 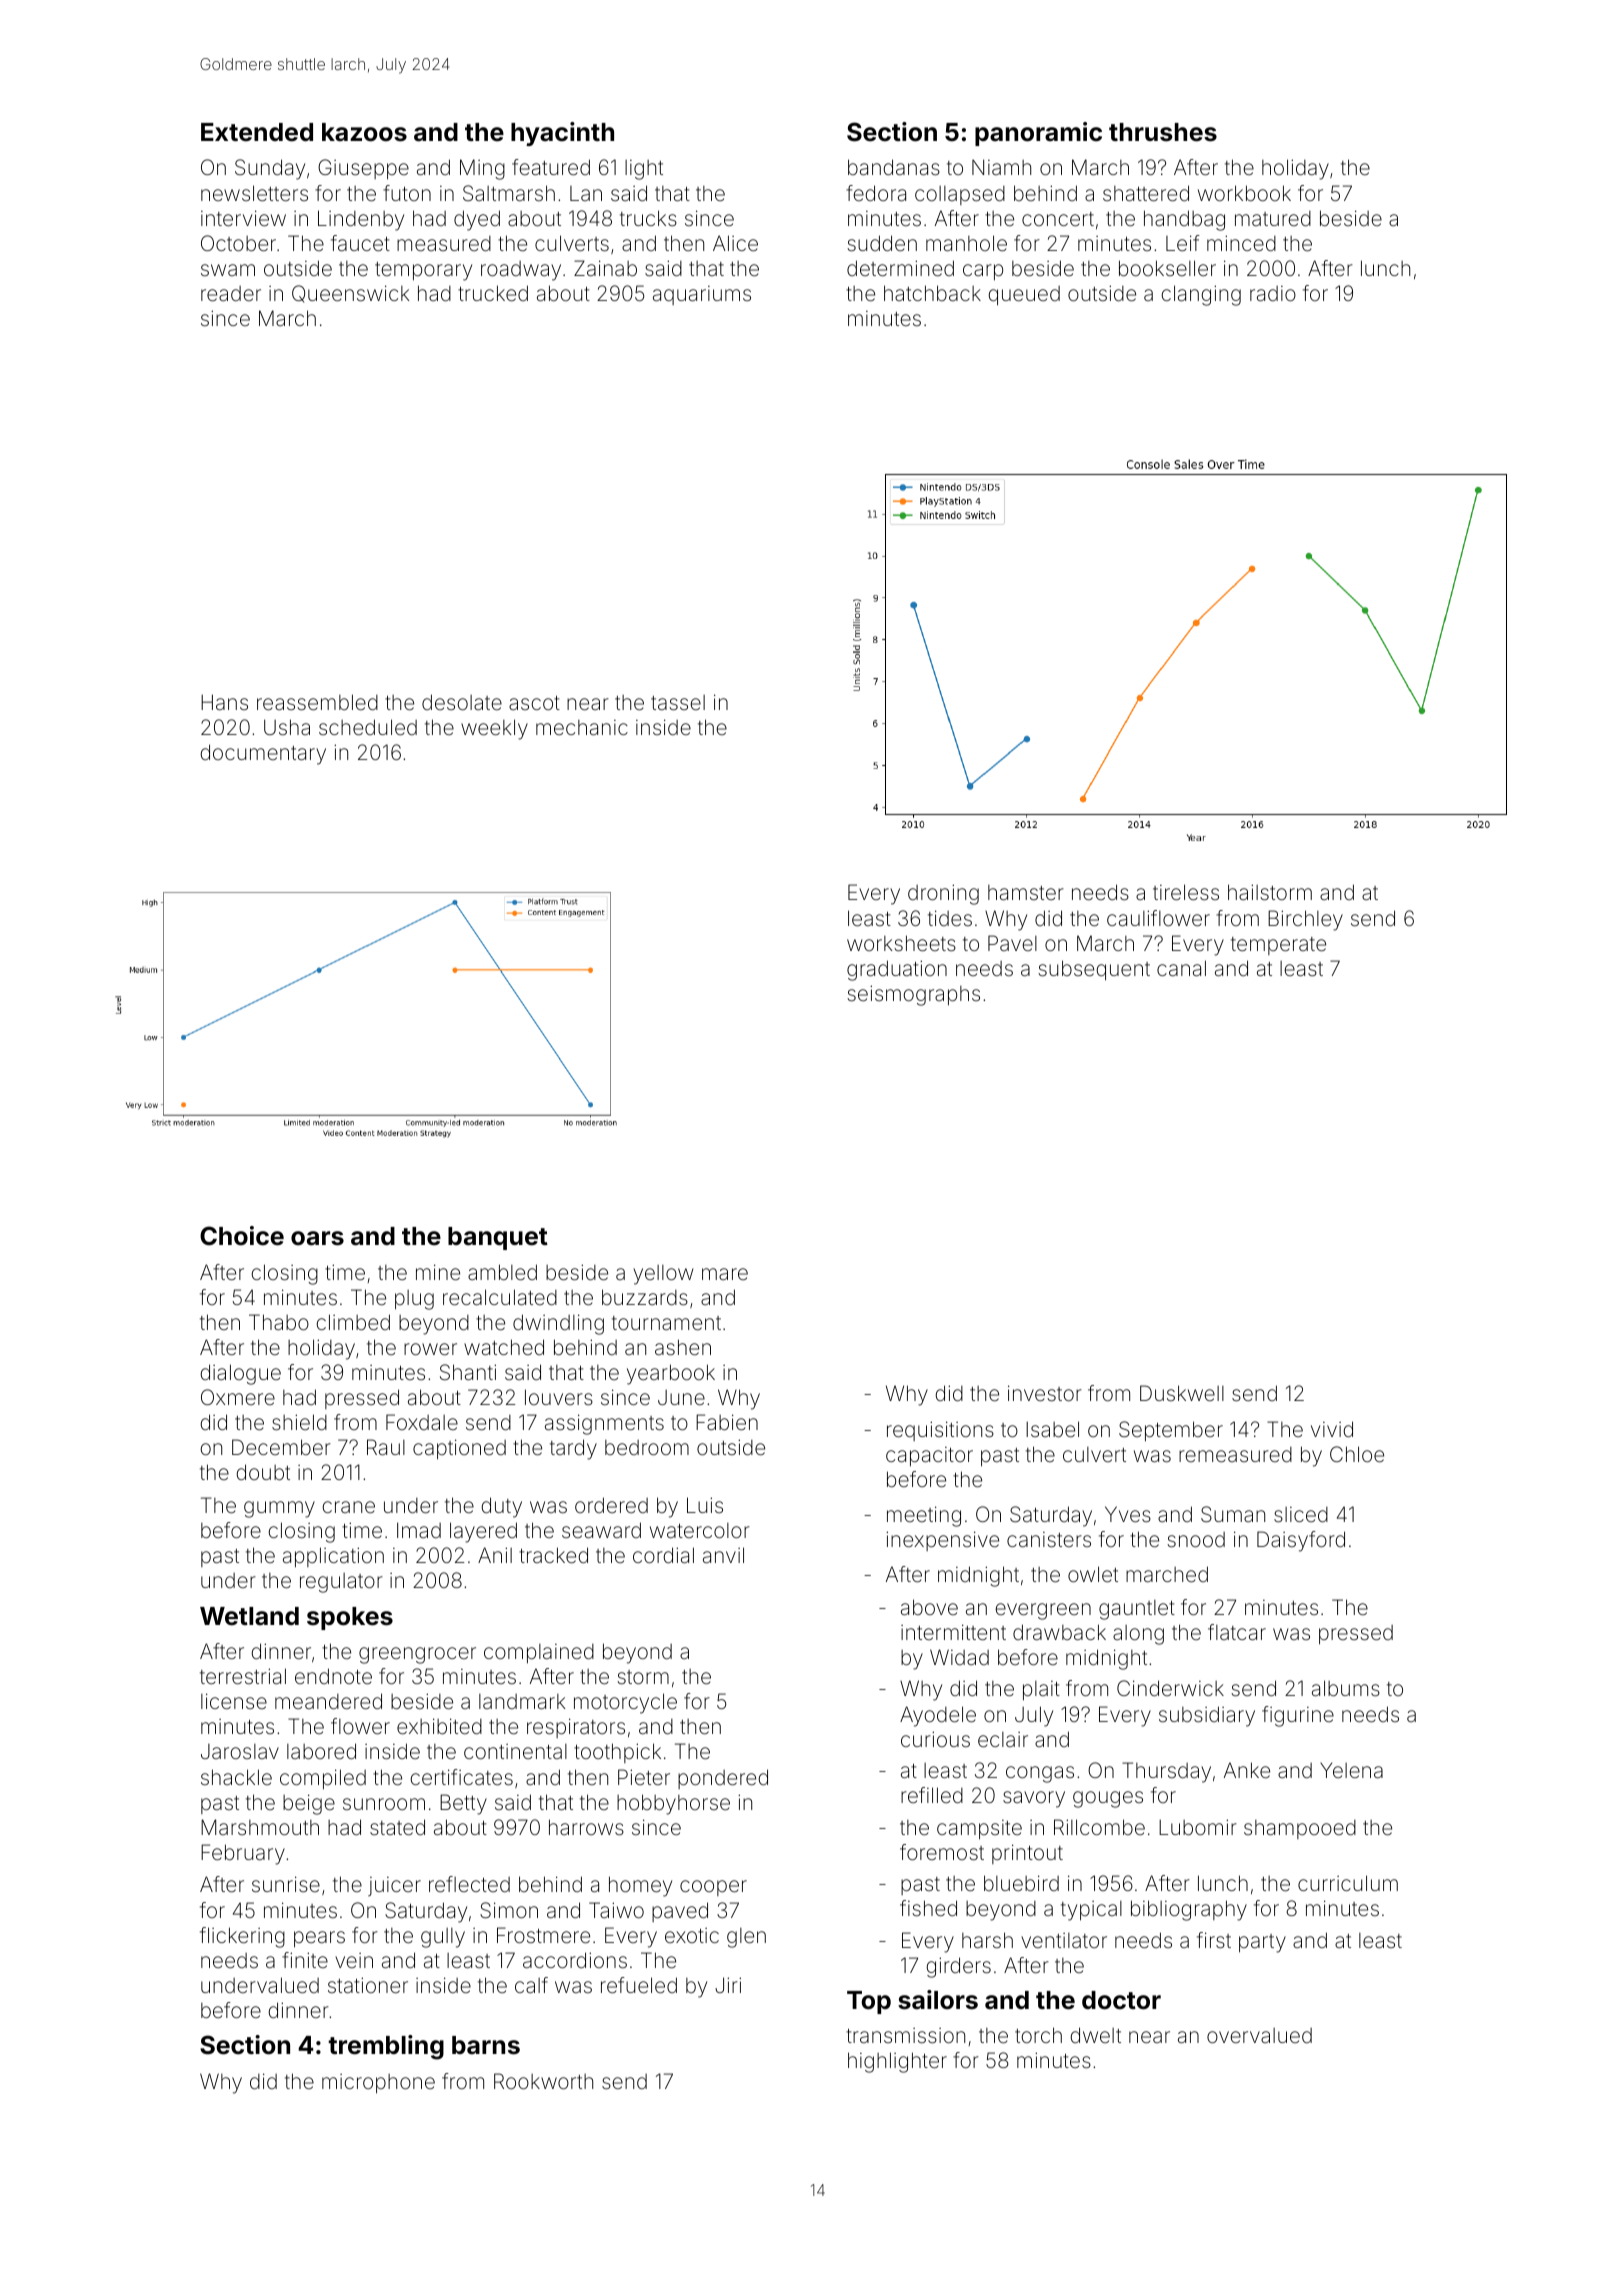 I want to click on shackle, so click(x=236, y=1777).
